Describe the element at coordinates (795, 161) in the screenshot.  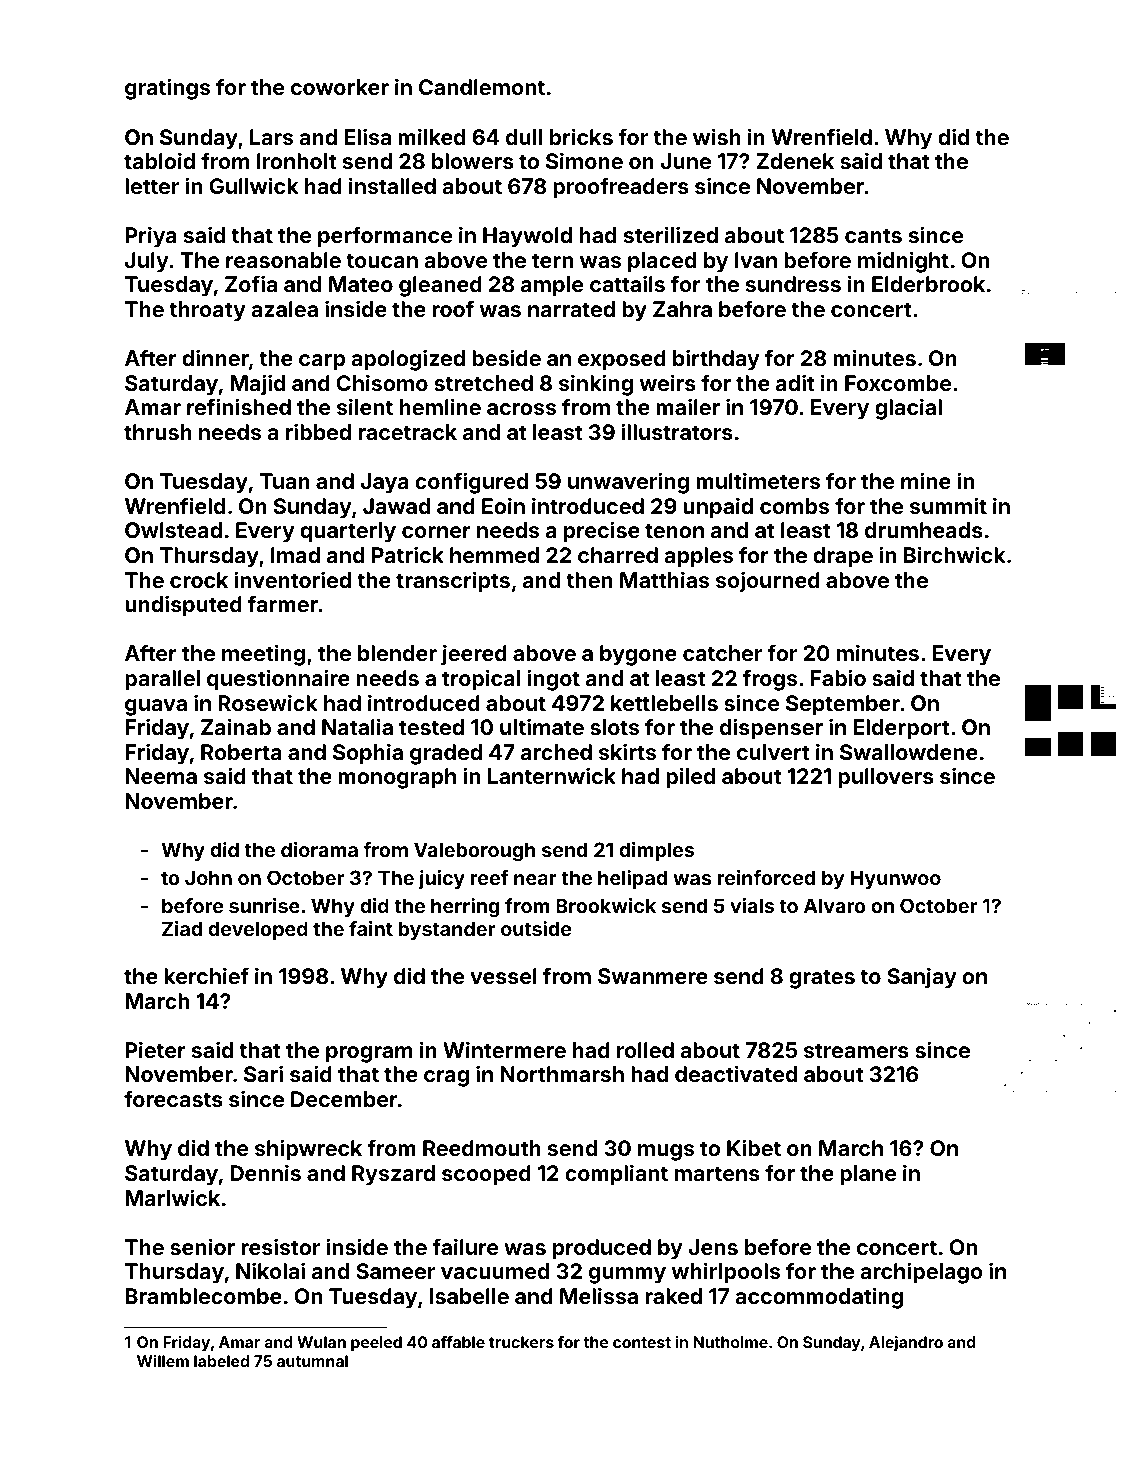
I see `Zdenek` at that location.
